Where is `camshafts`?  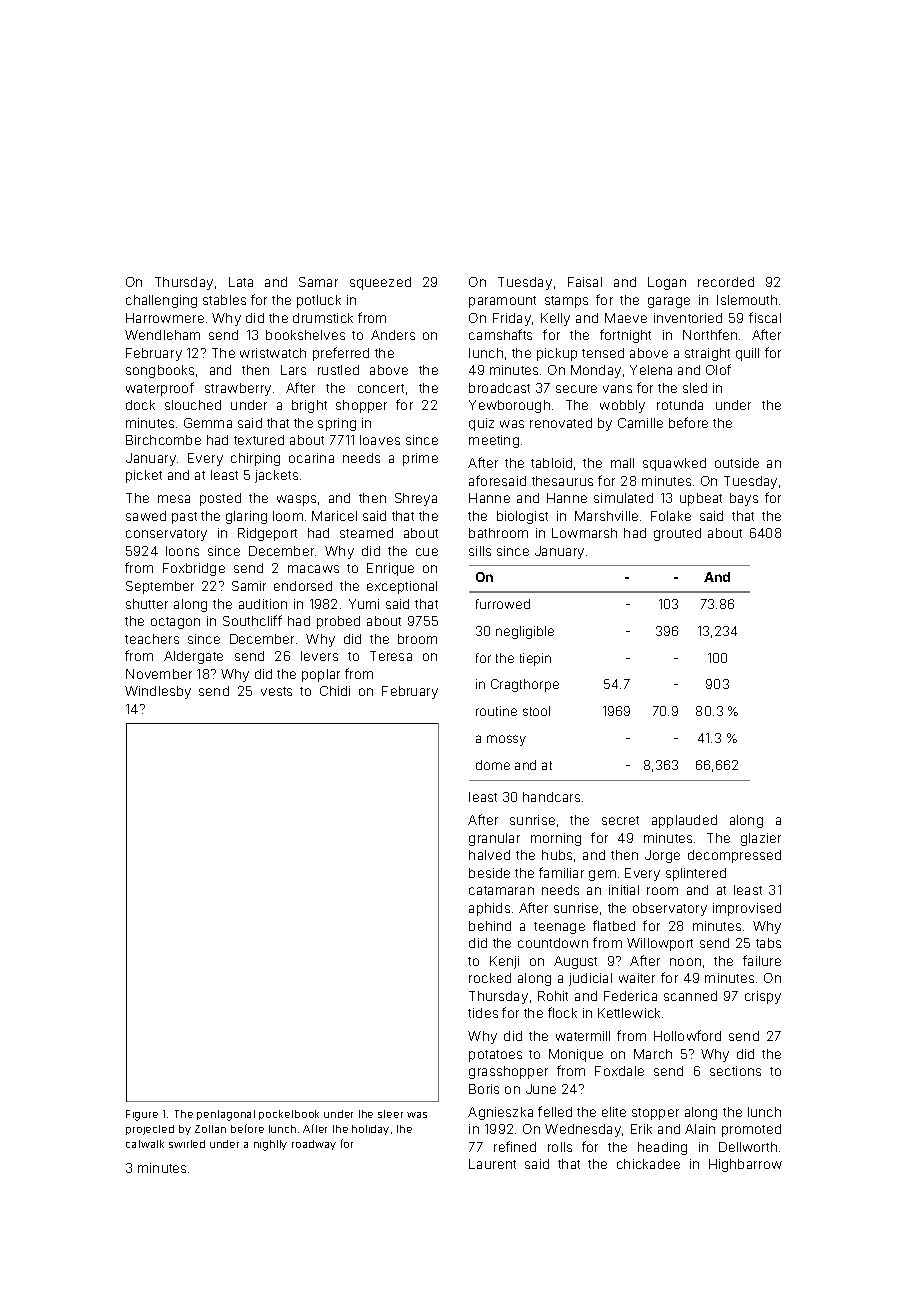 camshafts is located at coordinates (500, 334).
